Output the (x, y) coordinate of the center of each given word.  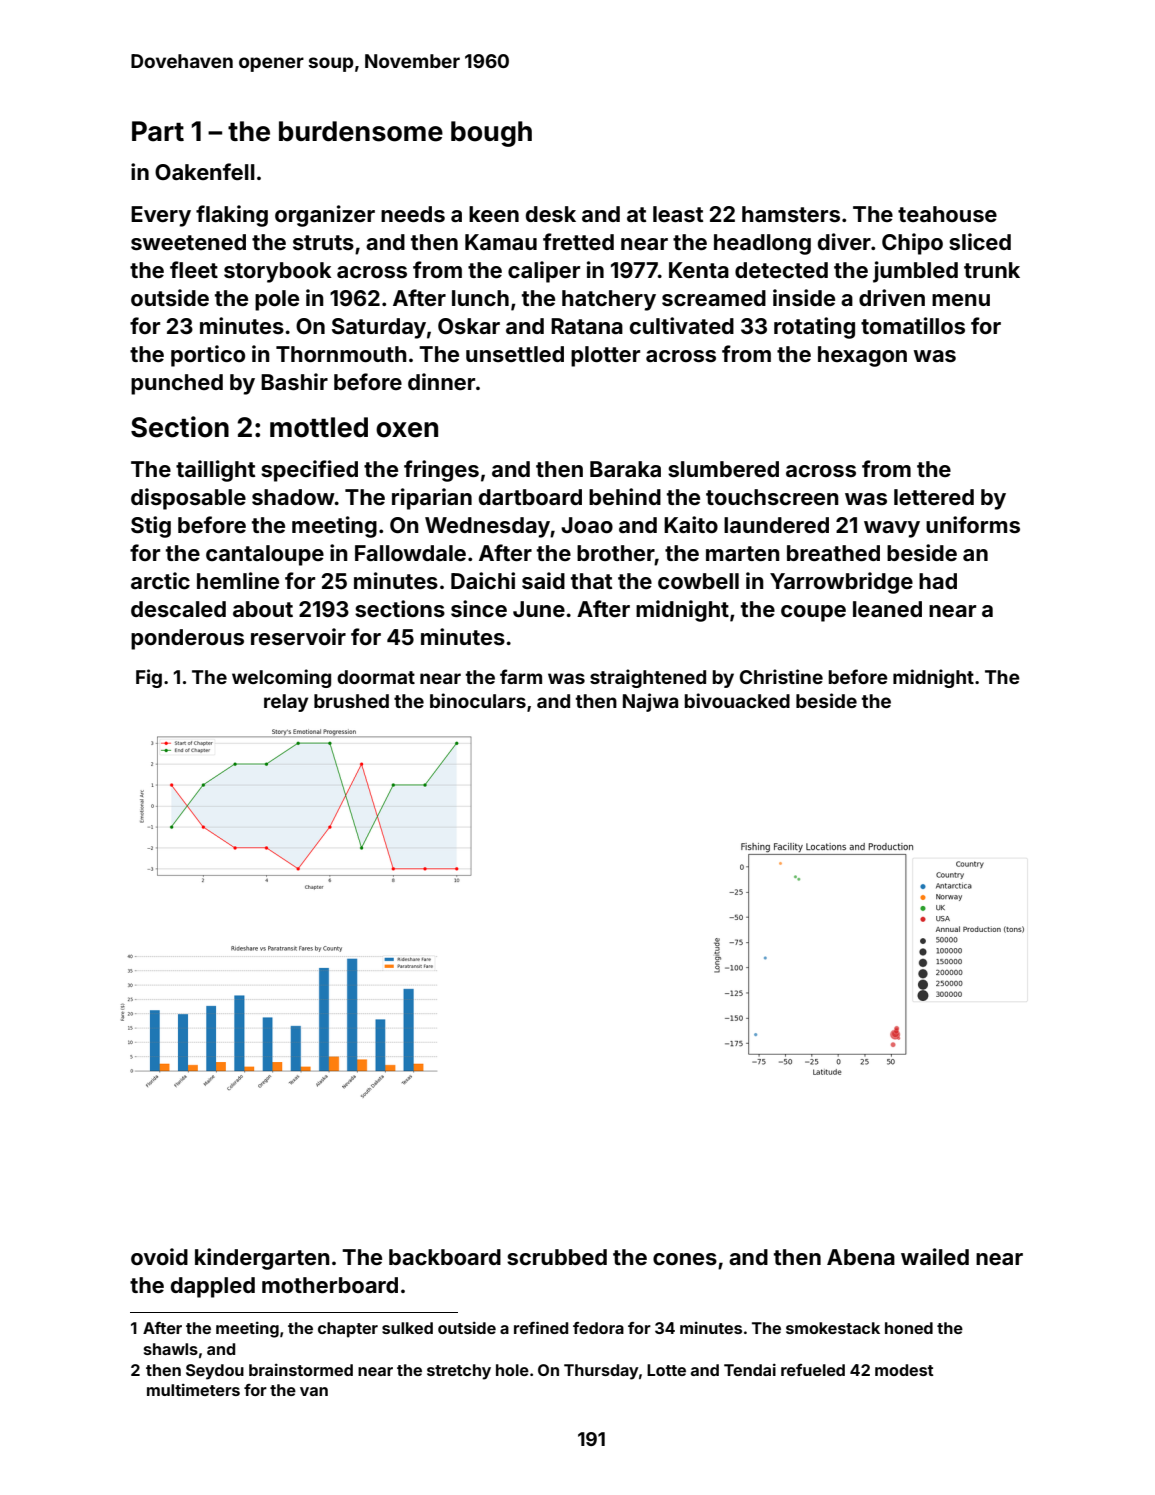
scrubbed (557, 1257)
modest (904, 1370)
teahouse (947, 214)
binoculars (478, 700)
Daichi (483, 580)
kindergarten (262, 1259)
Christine (781, 676)
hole (512, 1370)
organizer (325, 216)
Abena (861, 1257)
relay (286, 703)
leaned (887, 609)
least (678, 214)
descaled (178, 609)
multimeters (193, 1390)
